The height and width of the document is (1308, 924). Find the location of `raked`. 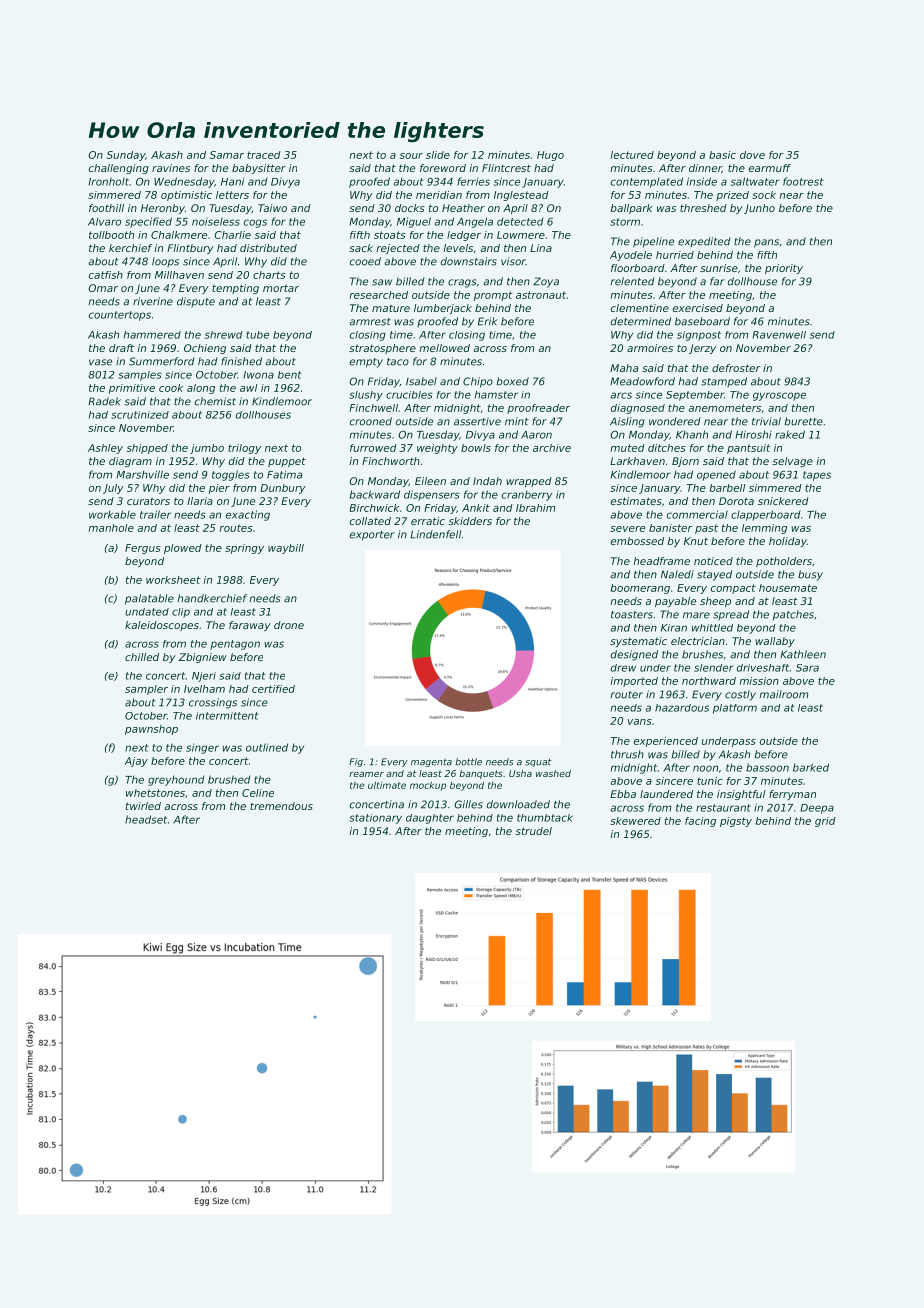

raked is located at coordinates (790, 434).
